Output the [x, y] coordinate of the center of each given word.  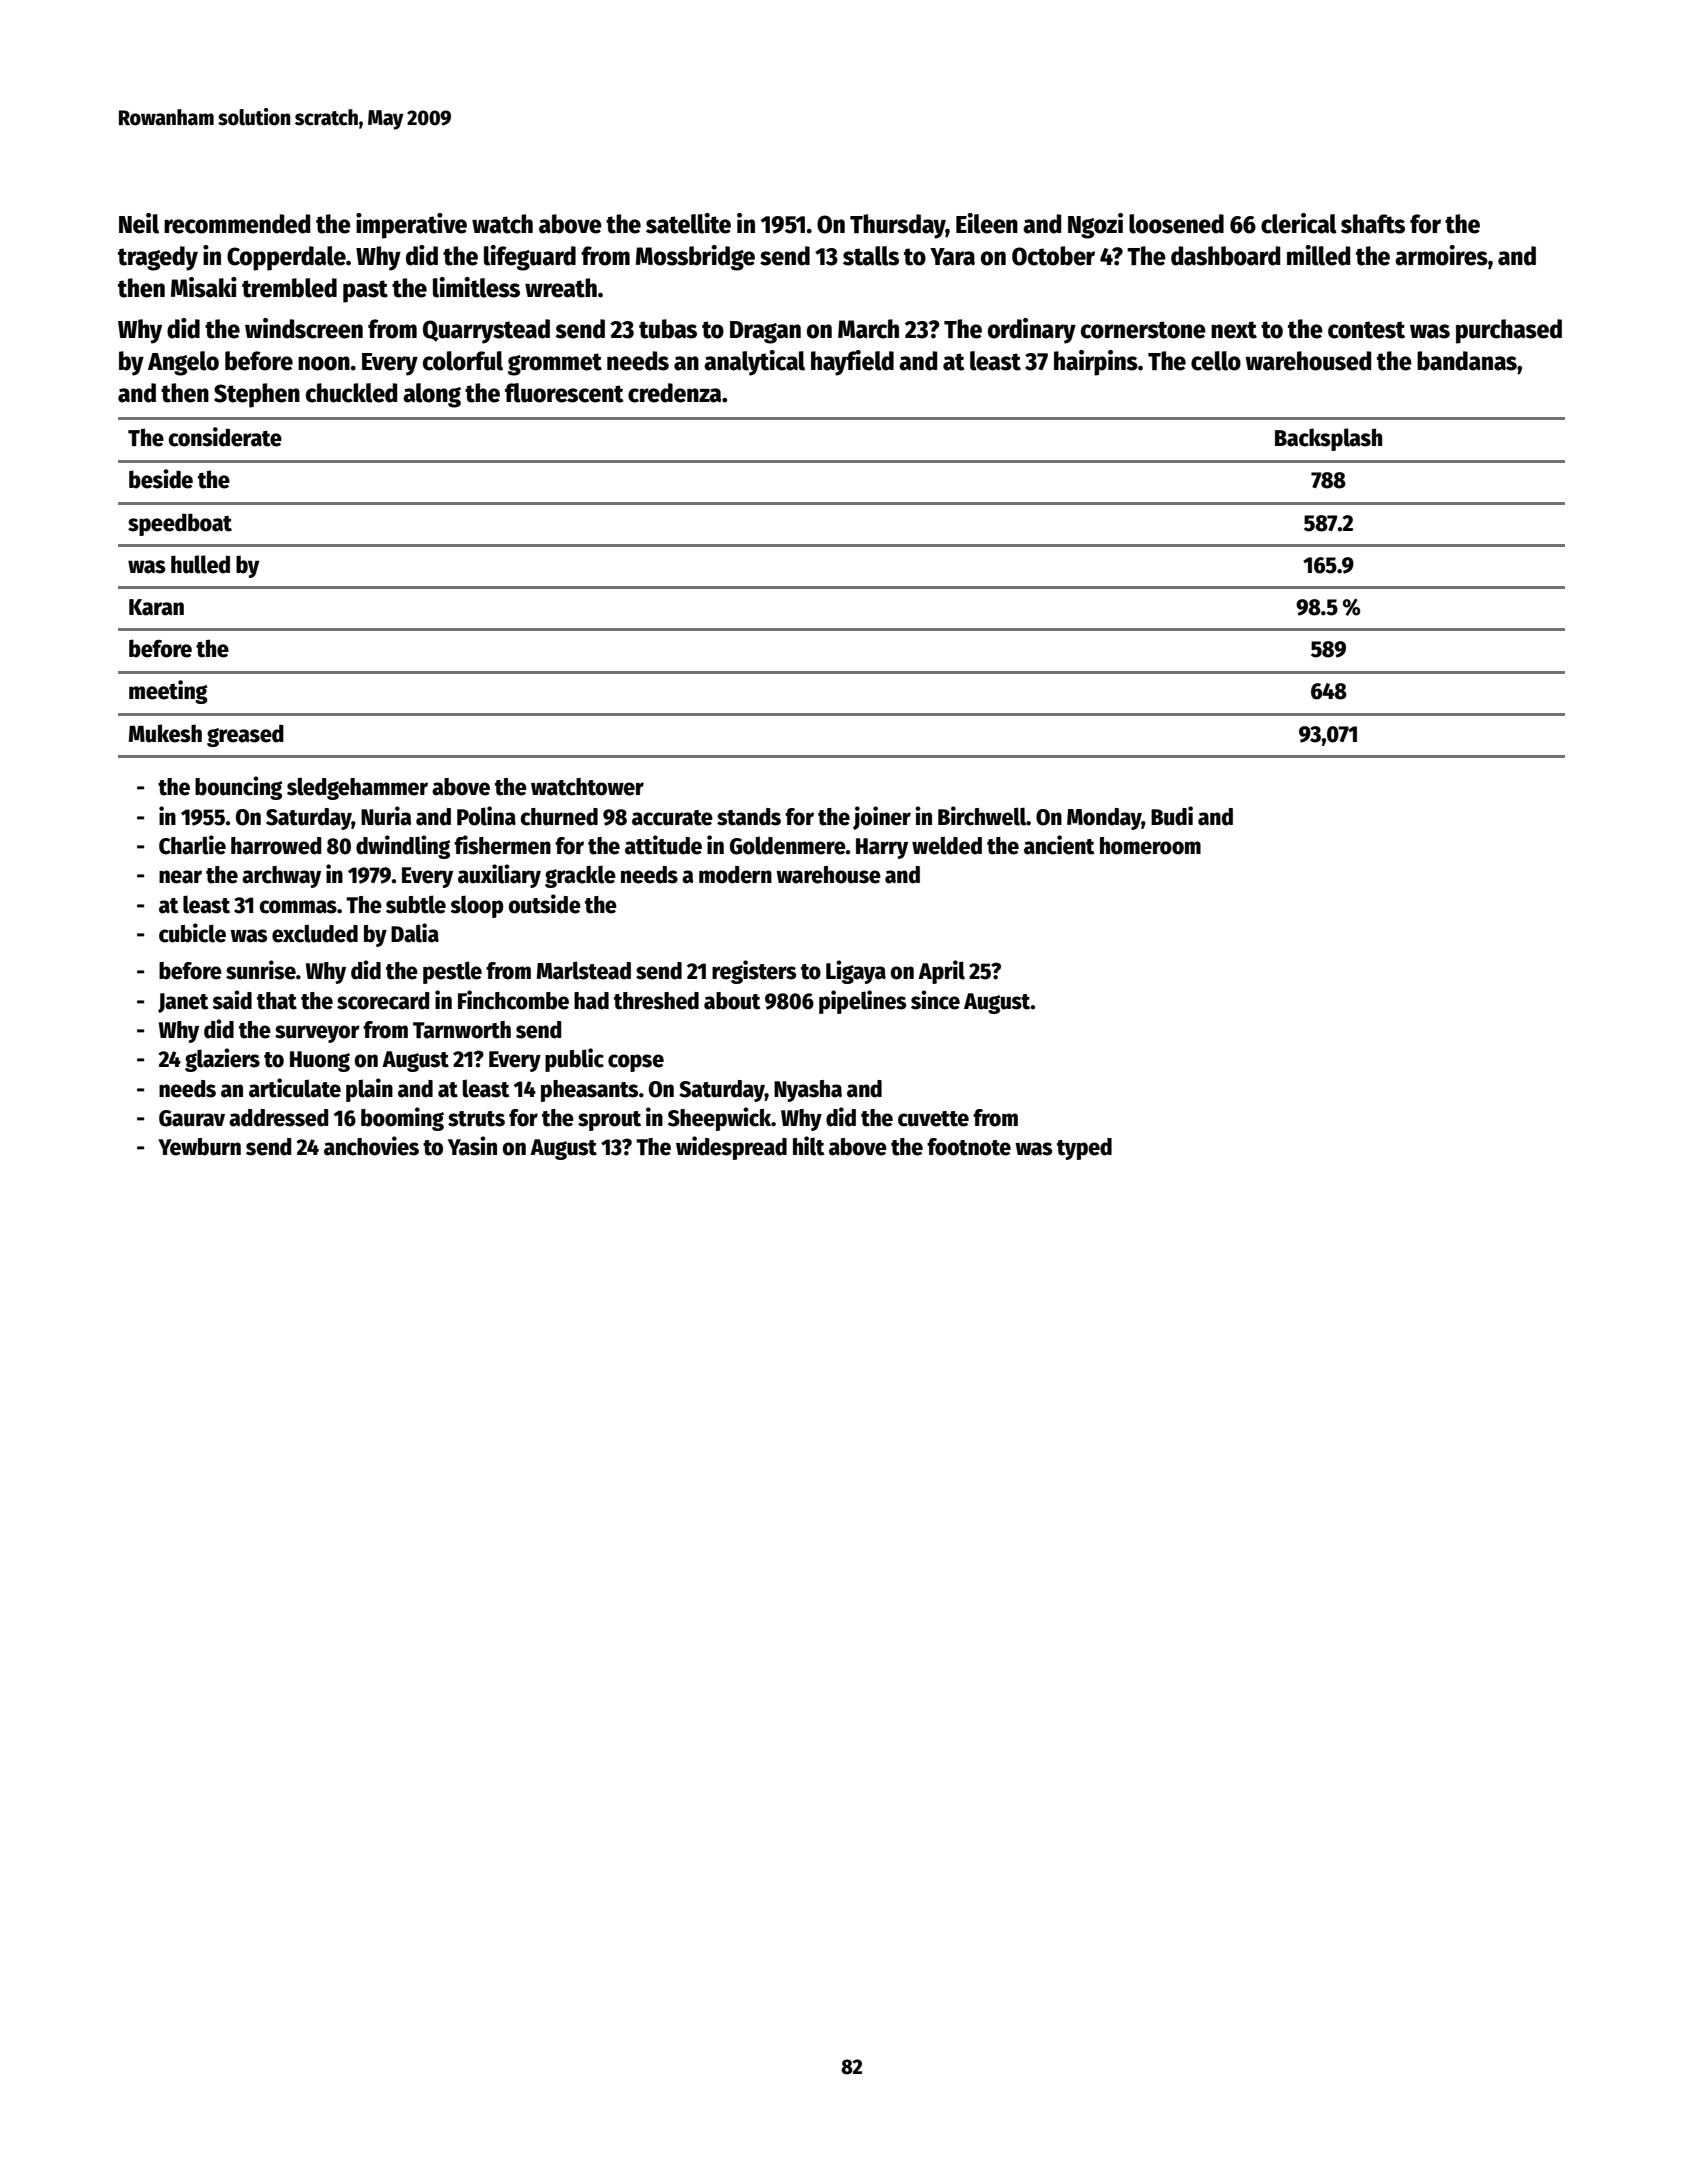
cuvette [933, 1119]
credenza [674, 393]
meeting [168, 692]
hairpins [1096, 363]
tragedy [158, 258]
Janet [183, 1003]
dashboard [1225, 256]
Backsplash [1328, 439]
